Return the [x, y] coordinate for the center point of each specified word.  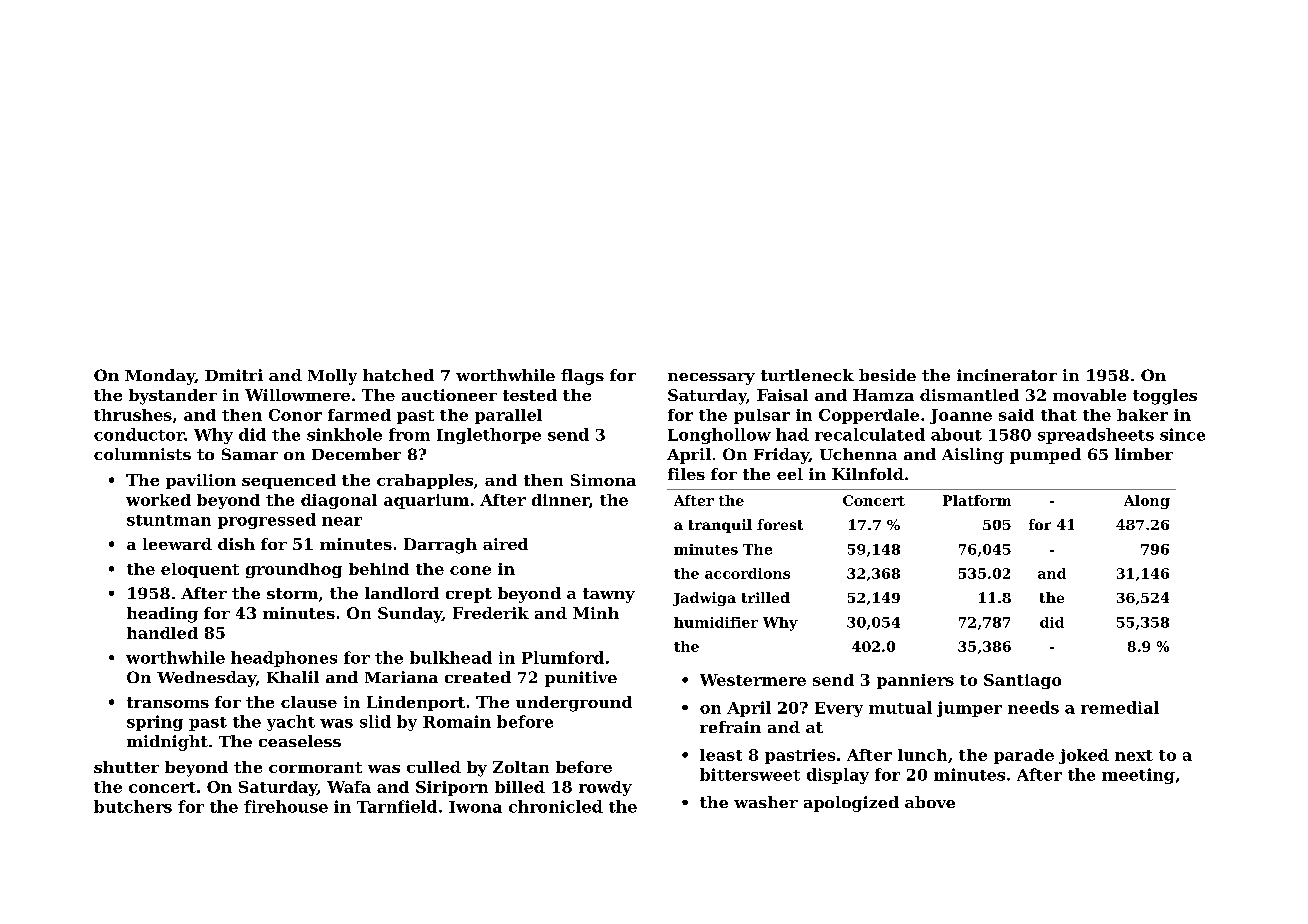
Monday [160, 377]
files [686, 474]
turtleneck [807, 375]
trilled [766, 597]
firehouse [286, 806]
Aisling [973, 456]
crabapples [425, 481]
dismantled [969, 395]
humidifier [716, 622]
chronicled [556, 806]
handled [162, 633]
